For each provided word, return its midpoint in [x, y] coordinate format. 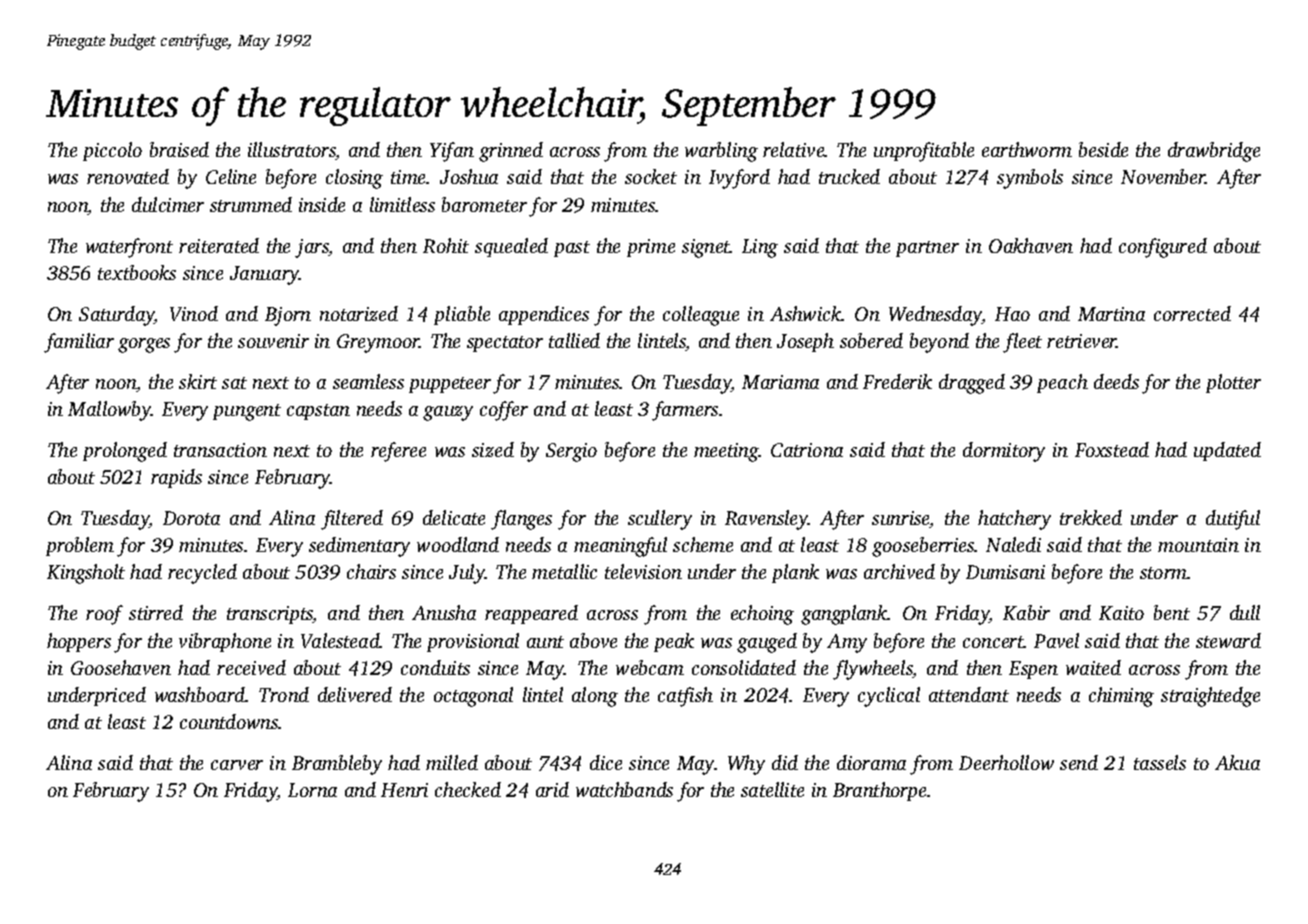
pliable [462, 315]
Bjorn [288, 316]
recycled [202, 574]
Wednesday [935, 316]
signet [706, 248]
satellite [772, 789]
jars [312, 248]
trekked [1091, 517]
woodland [458, 544]
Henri [404, 790]
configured [1163, 248]
